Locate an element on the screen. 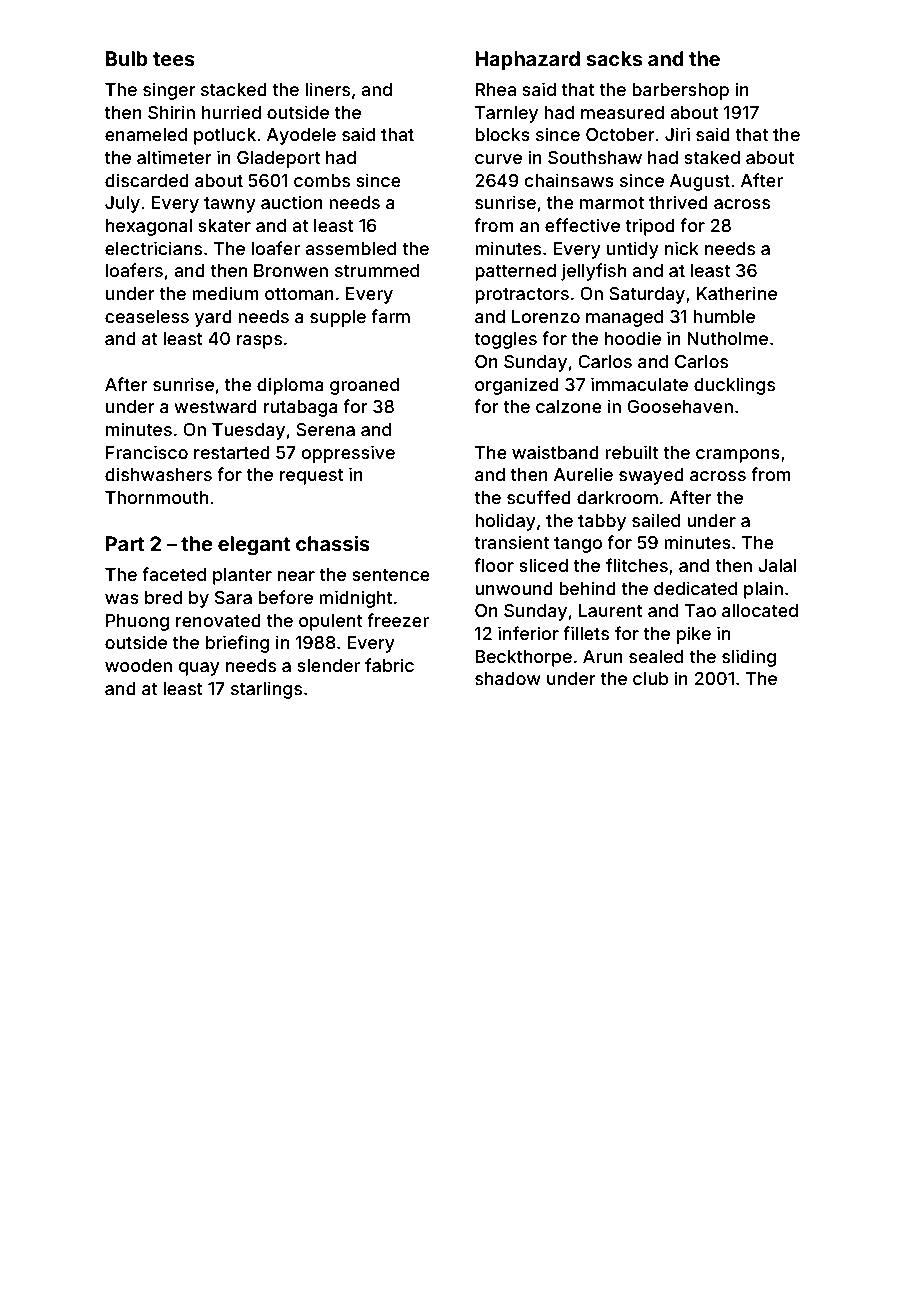 The image size is (908, 1316). rasps is located at coordinates (259, 342).
